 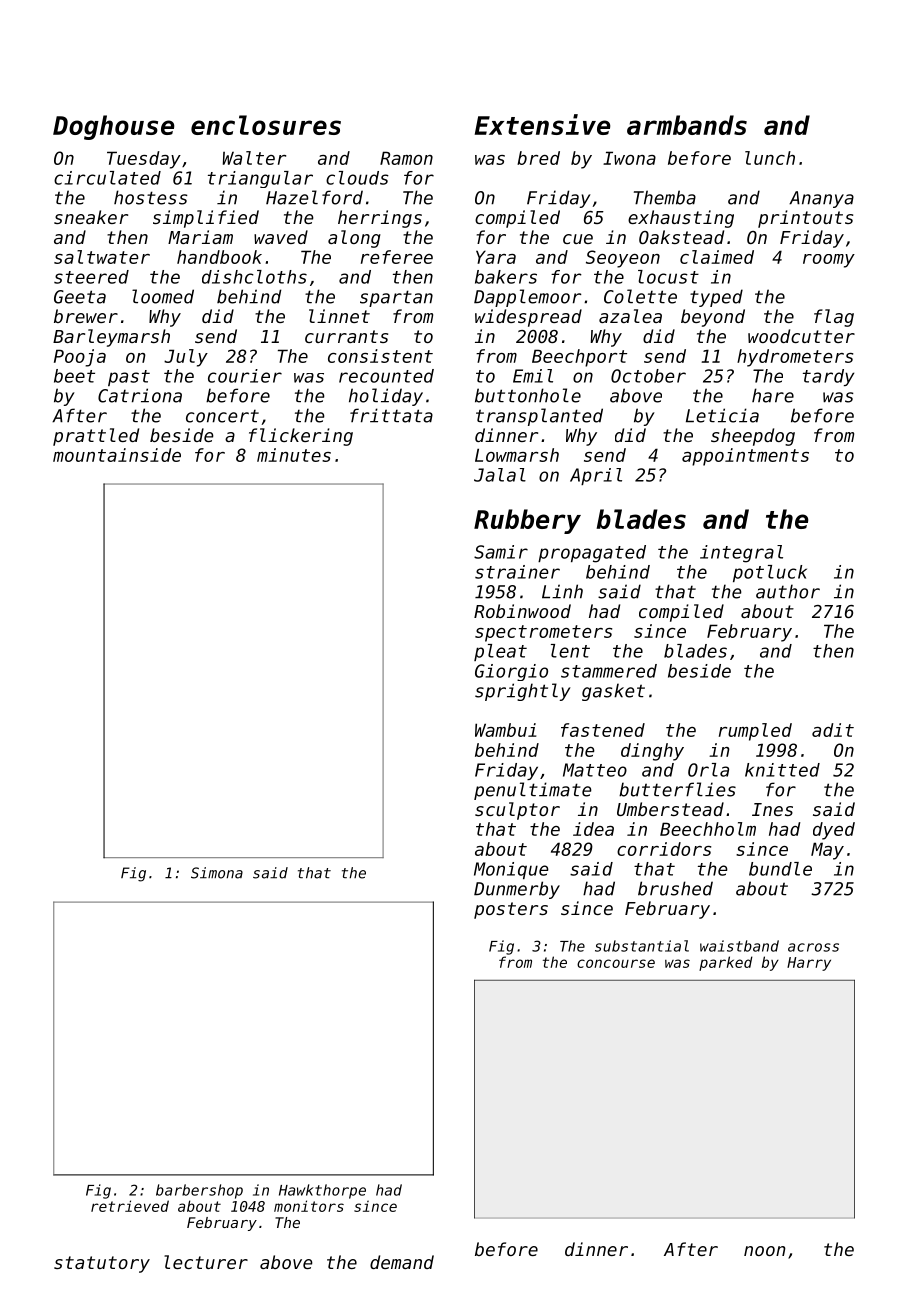 I want to click on pleat, so click(x=500, y=652).
